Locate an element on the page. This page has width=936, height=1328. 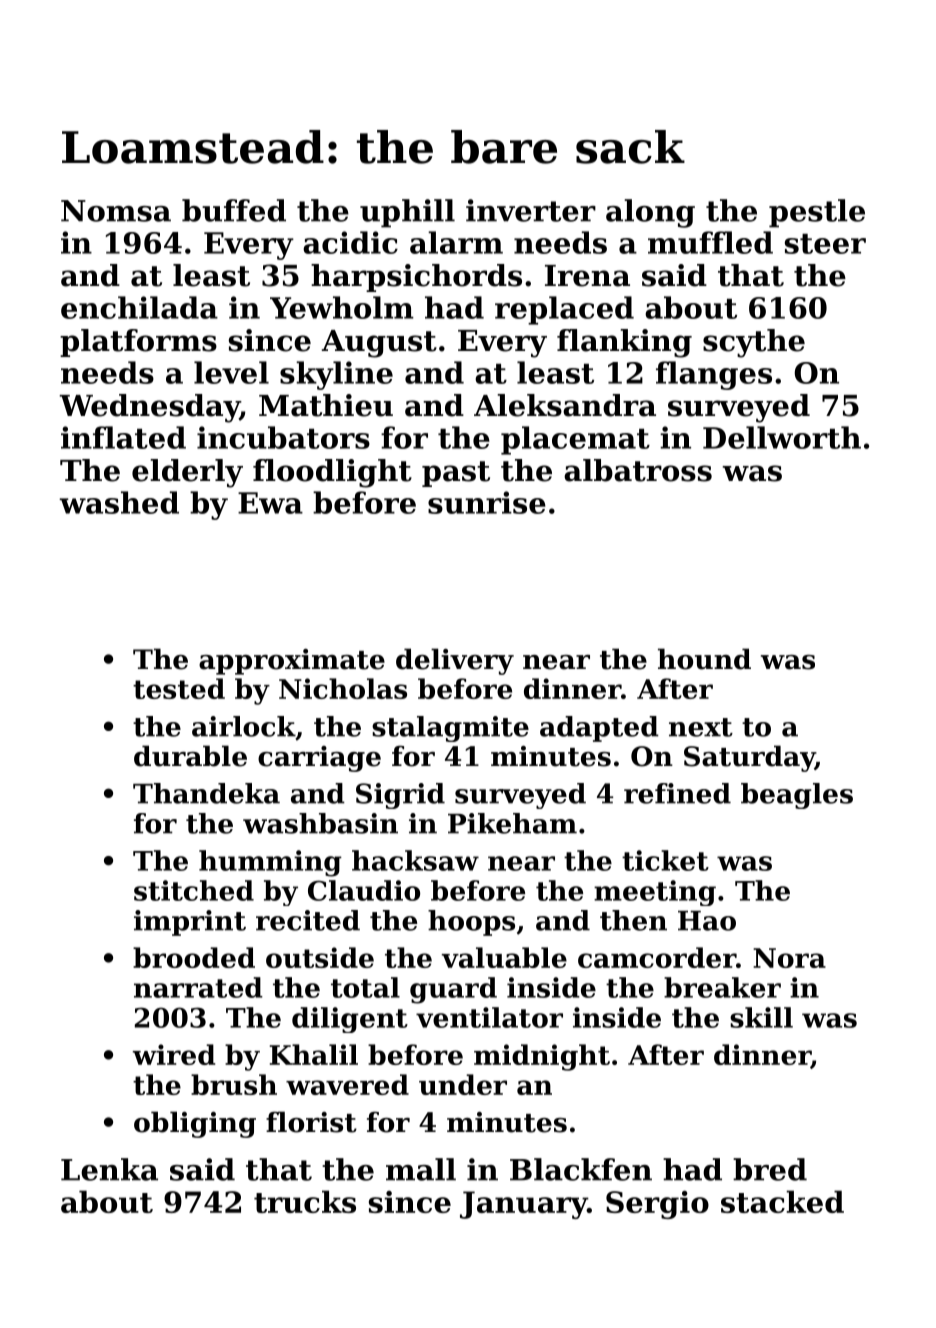
along is located at coordinates (650, 213).
